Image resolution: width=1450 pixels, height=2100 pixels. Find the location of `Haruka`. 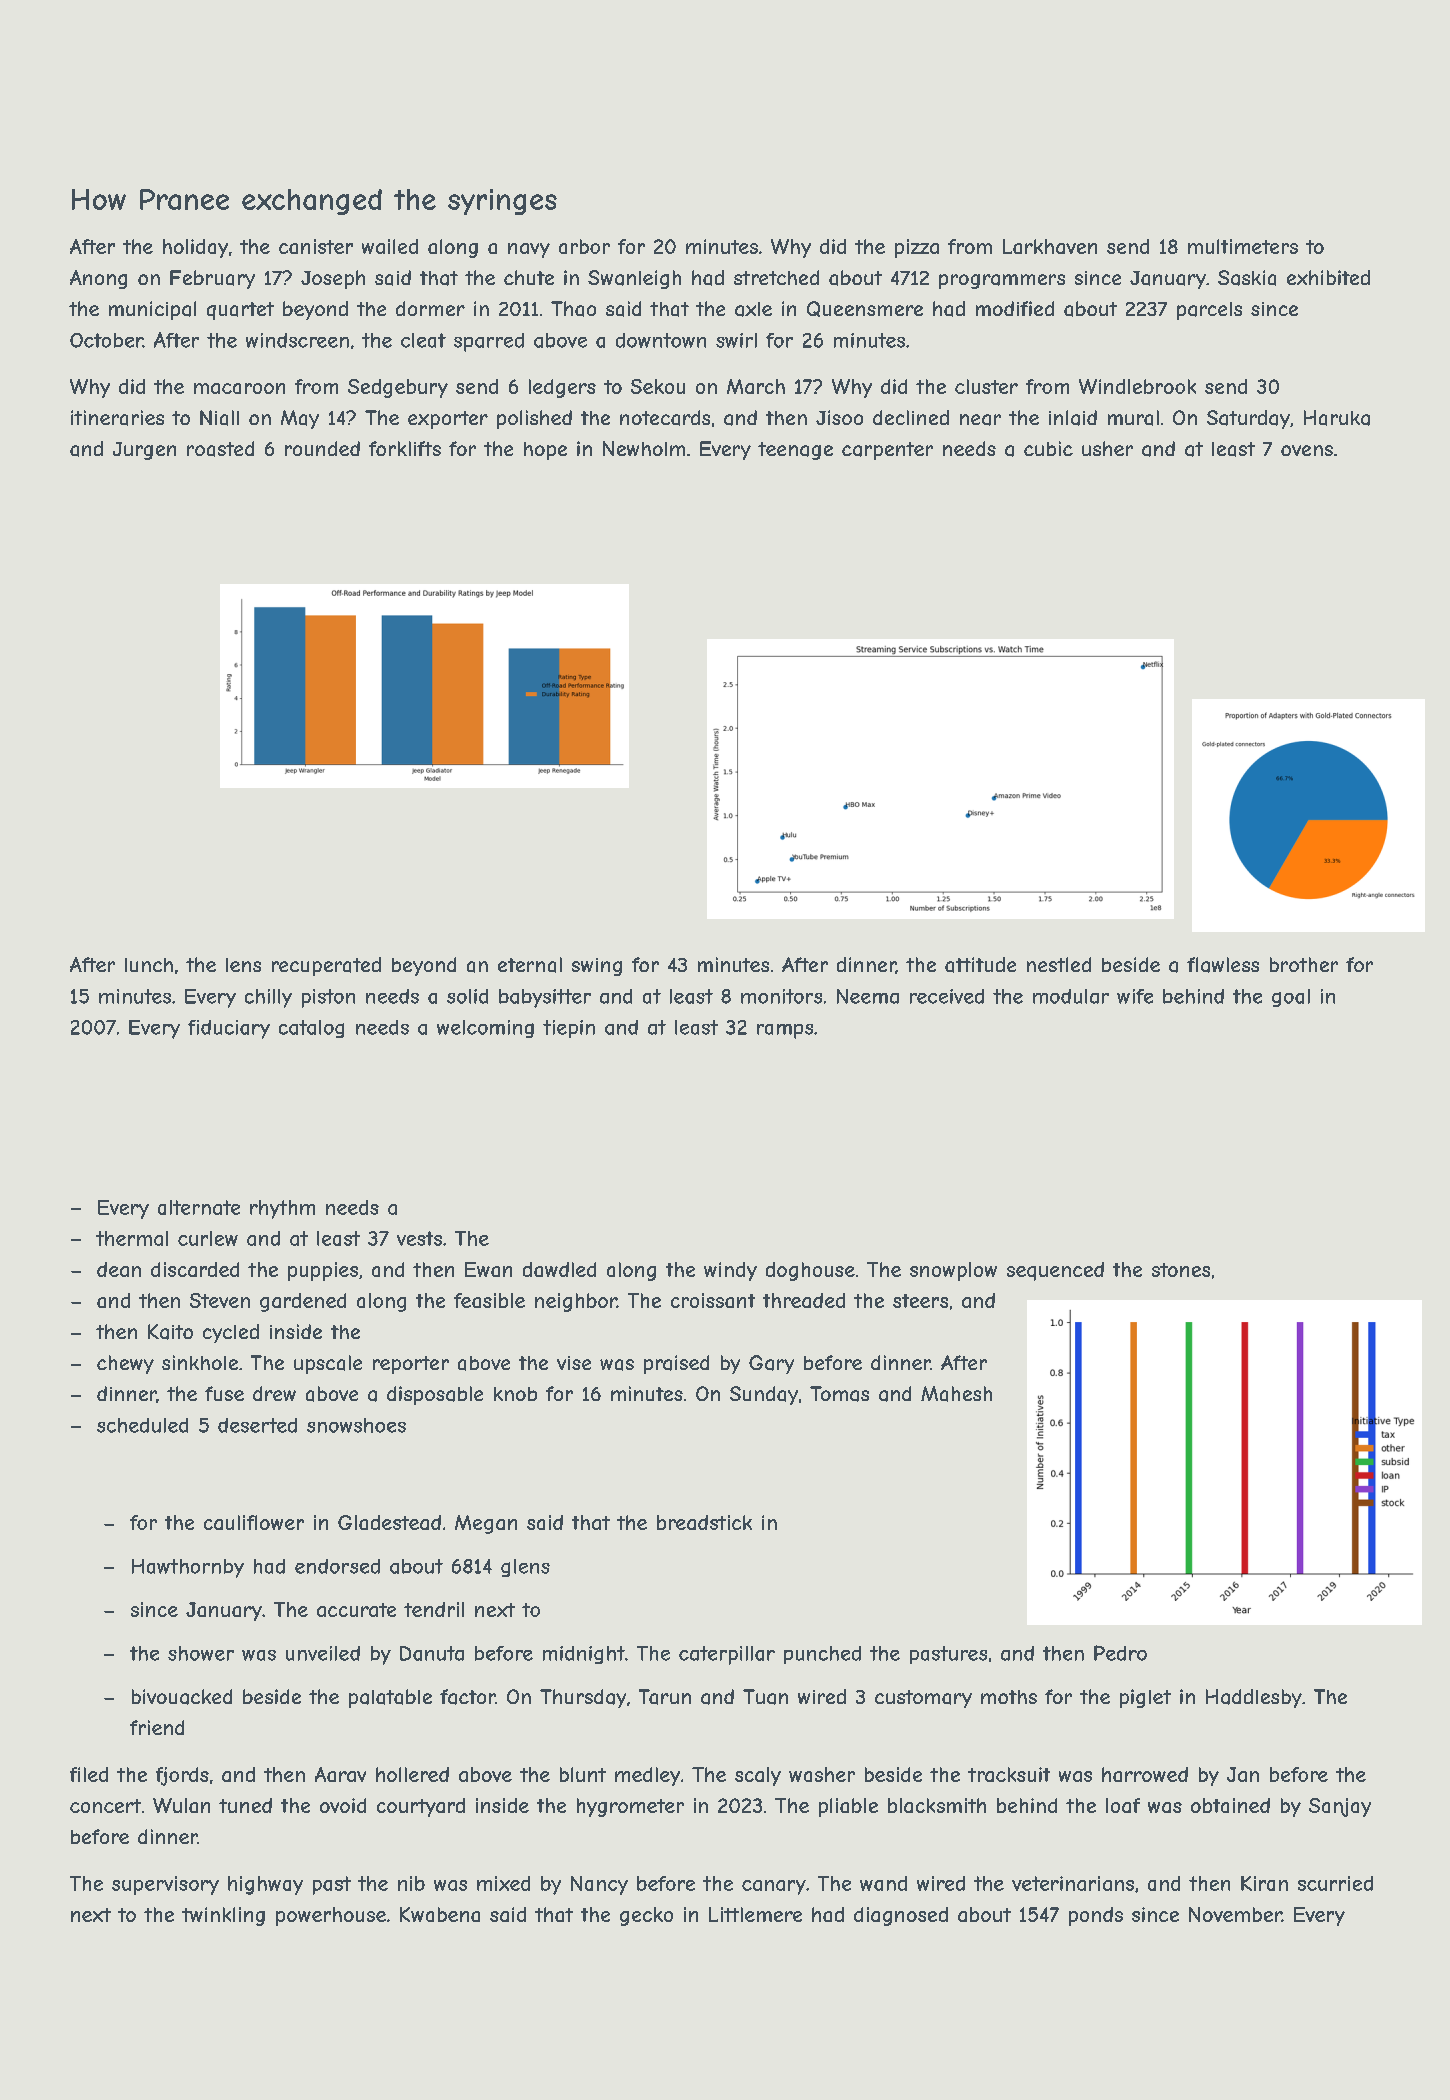

Haruka is located at coordinates (1337, 418).
